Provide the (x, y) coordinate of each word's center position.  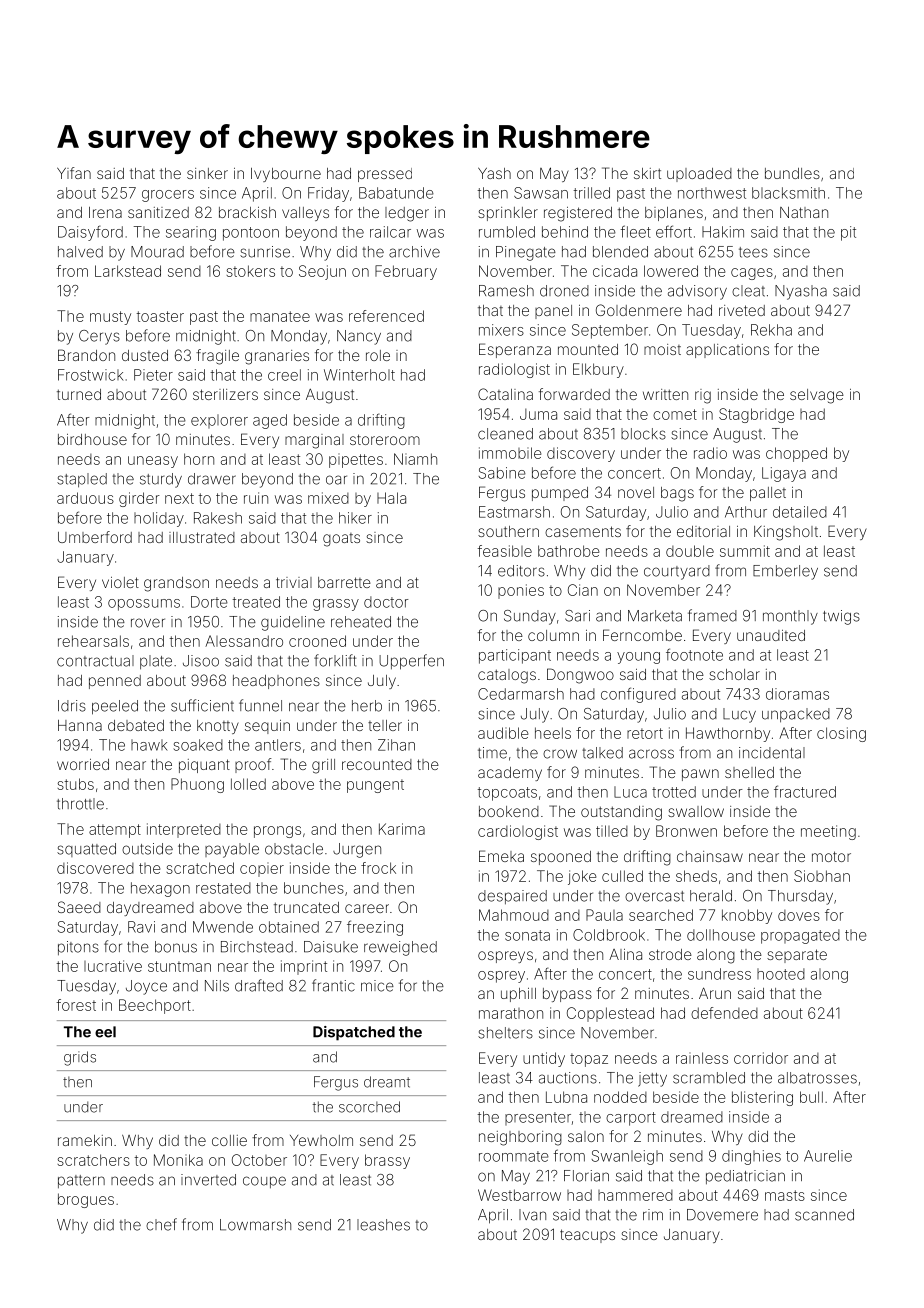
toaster (160, 316)
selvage (817, 396)
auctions (568, 1078)
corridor (761, 1058)
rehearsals (93, 641)
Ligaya (784, 474)
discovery (581, 454)
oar (336, 480)
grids (80, 1058)
